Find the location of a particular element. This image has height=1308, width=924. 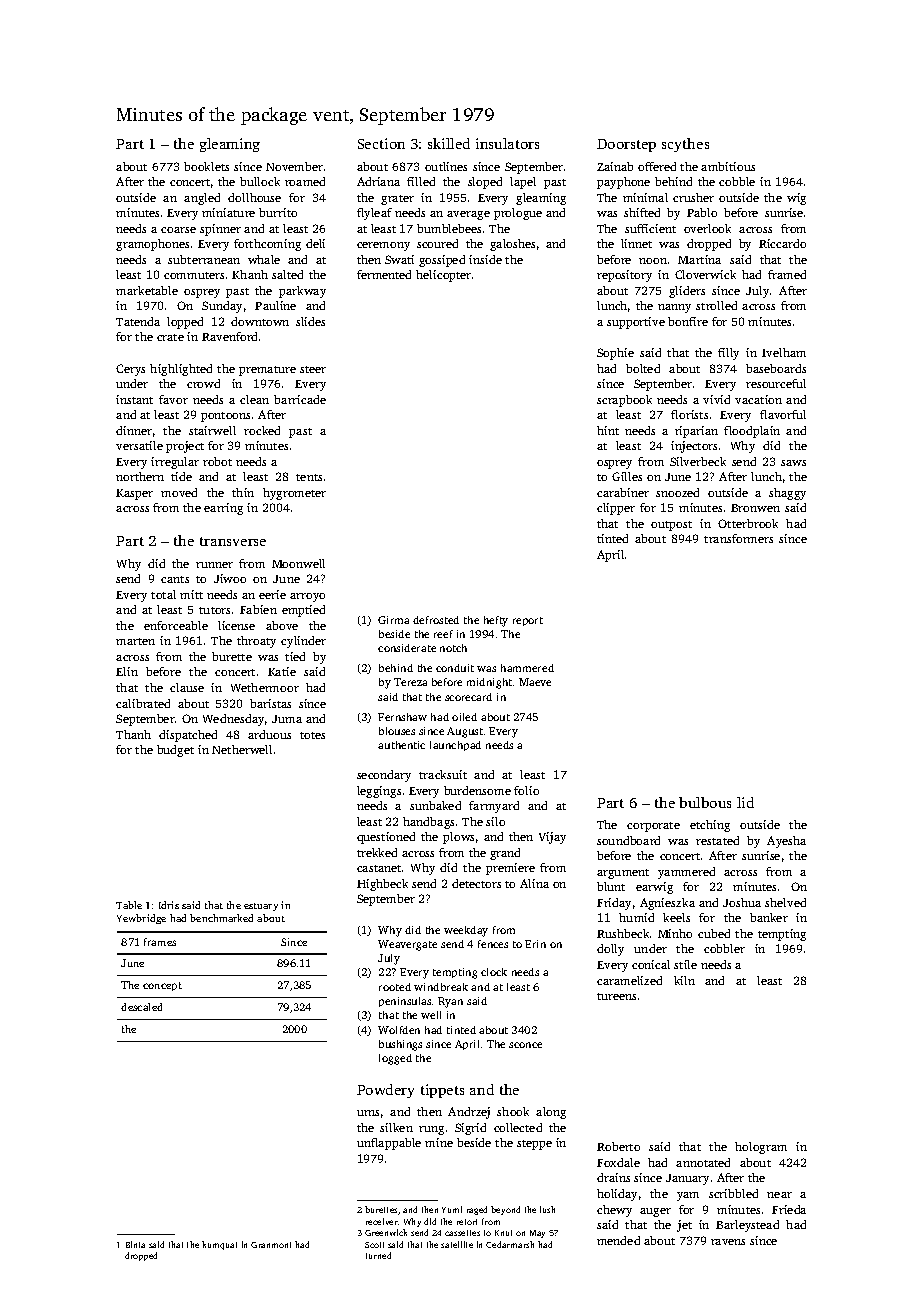

scribbled is located at coordinates (733, 1193).
